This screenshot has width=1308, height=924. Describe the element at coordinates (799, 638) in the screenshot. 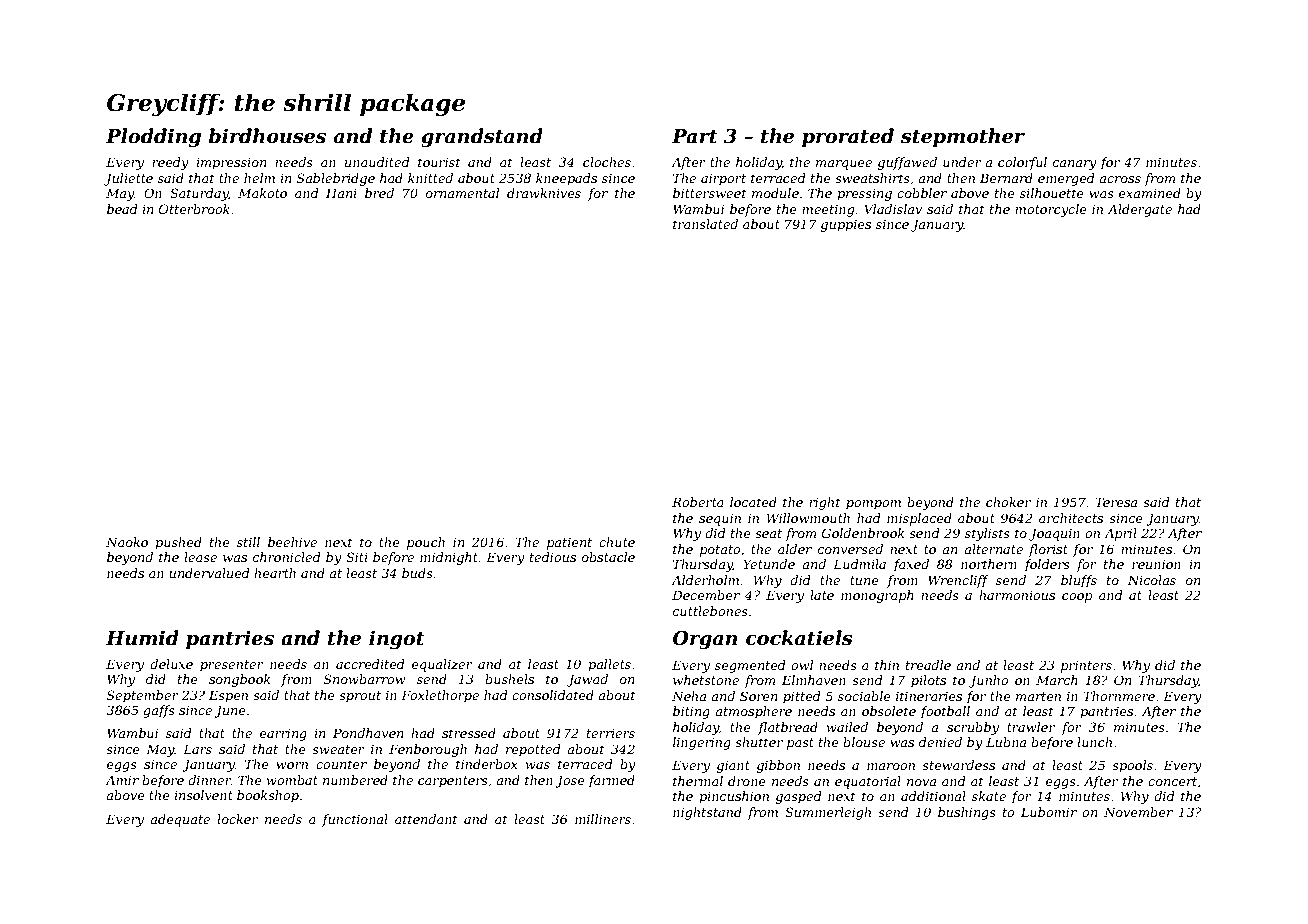

I see `cockatiels` at that location.
